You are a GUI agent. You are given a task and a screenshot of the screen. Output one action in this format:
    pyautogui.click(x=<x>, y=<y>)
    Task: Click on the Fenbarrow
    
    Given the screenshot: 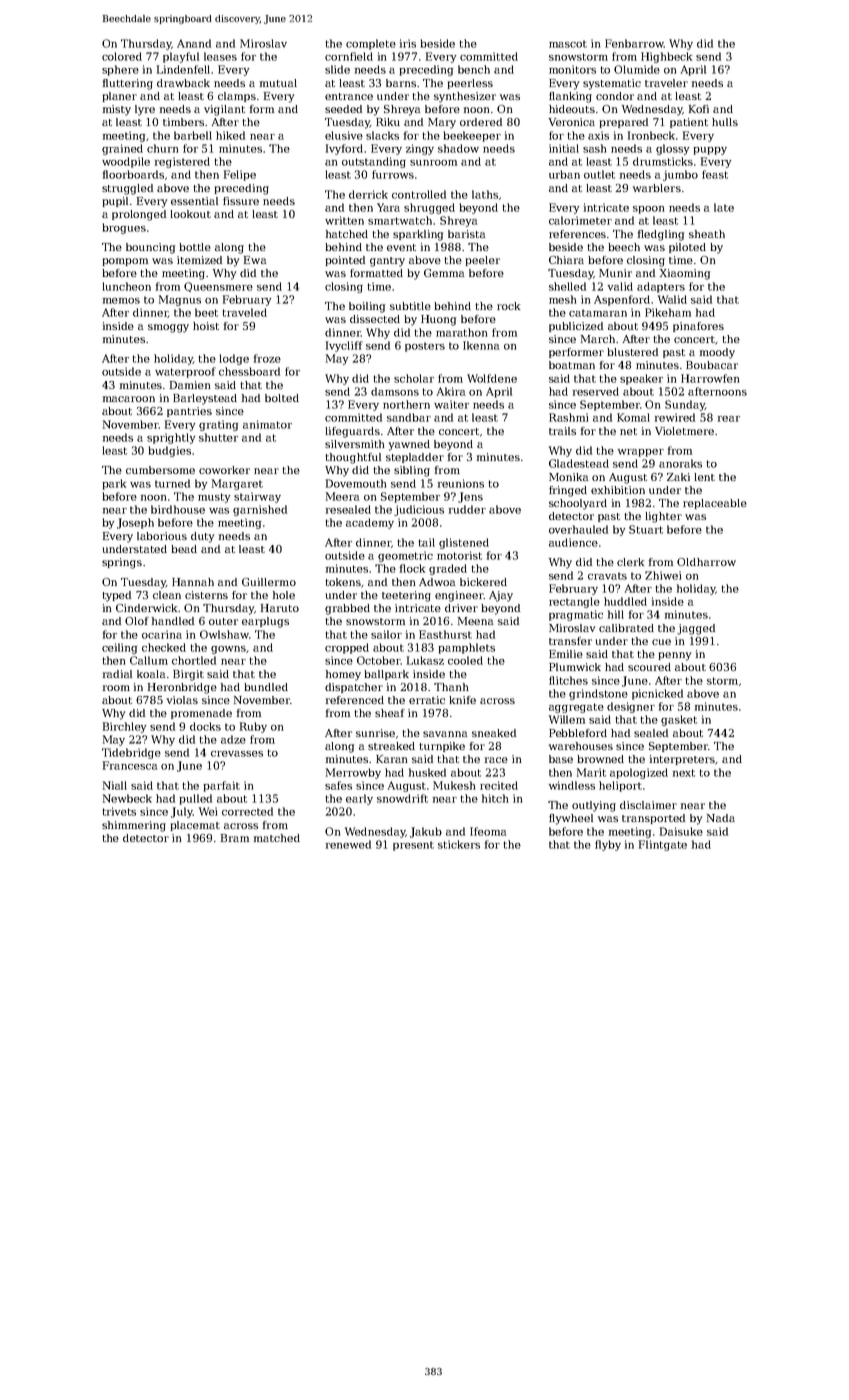 What is the action you would take?
    pyautogui.click(x=634, y=43)
